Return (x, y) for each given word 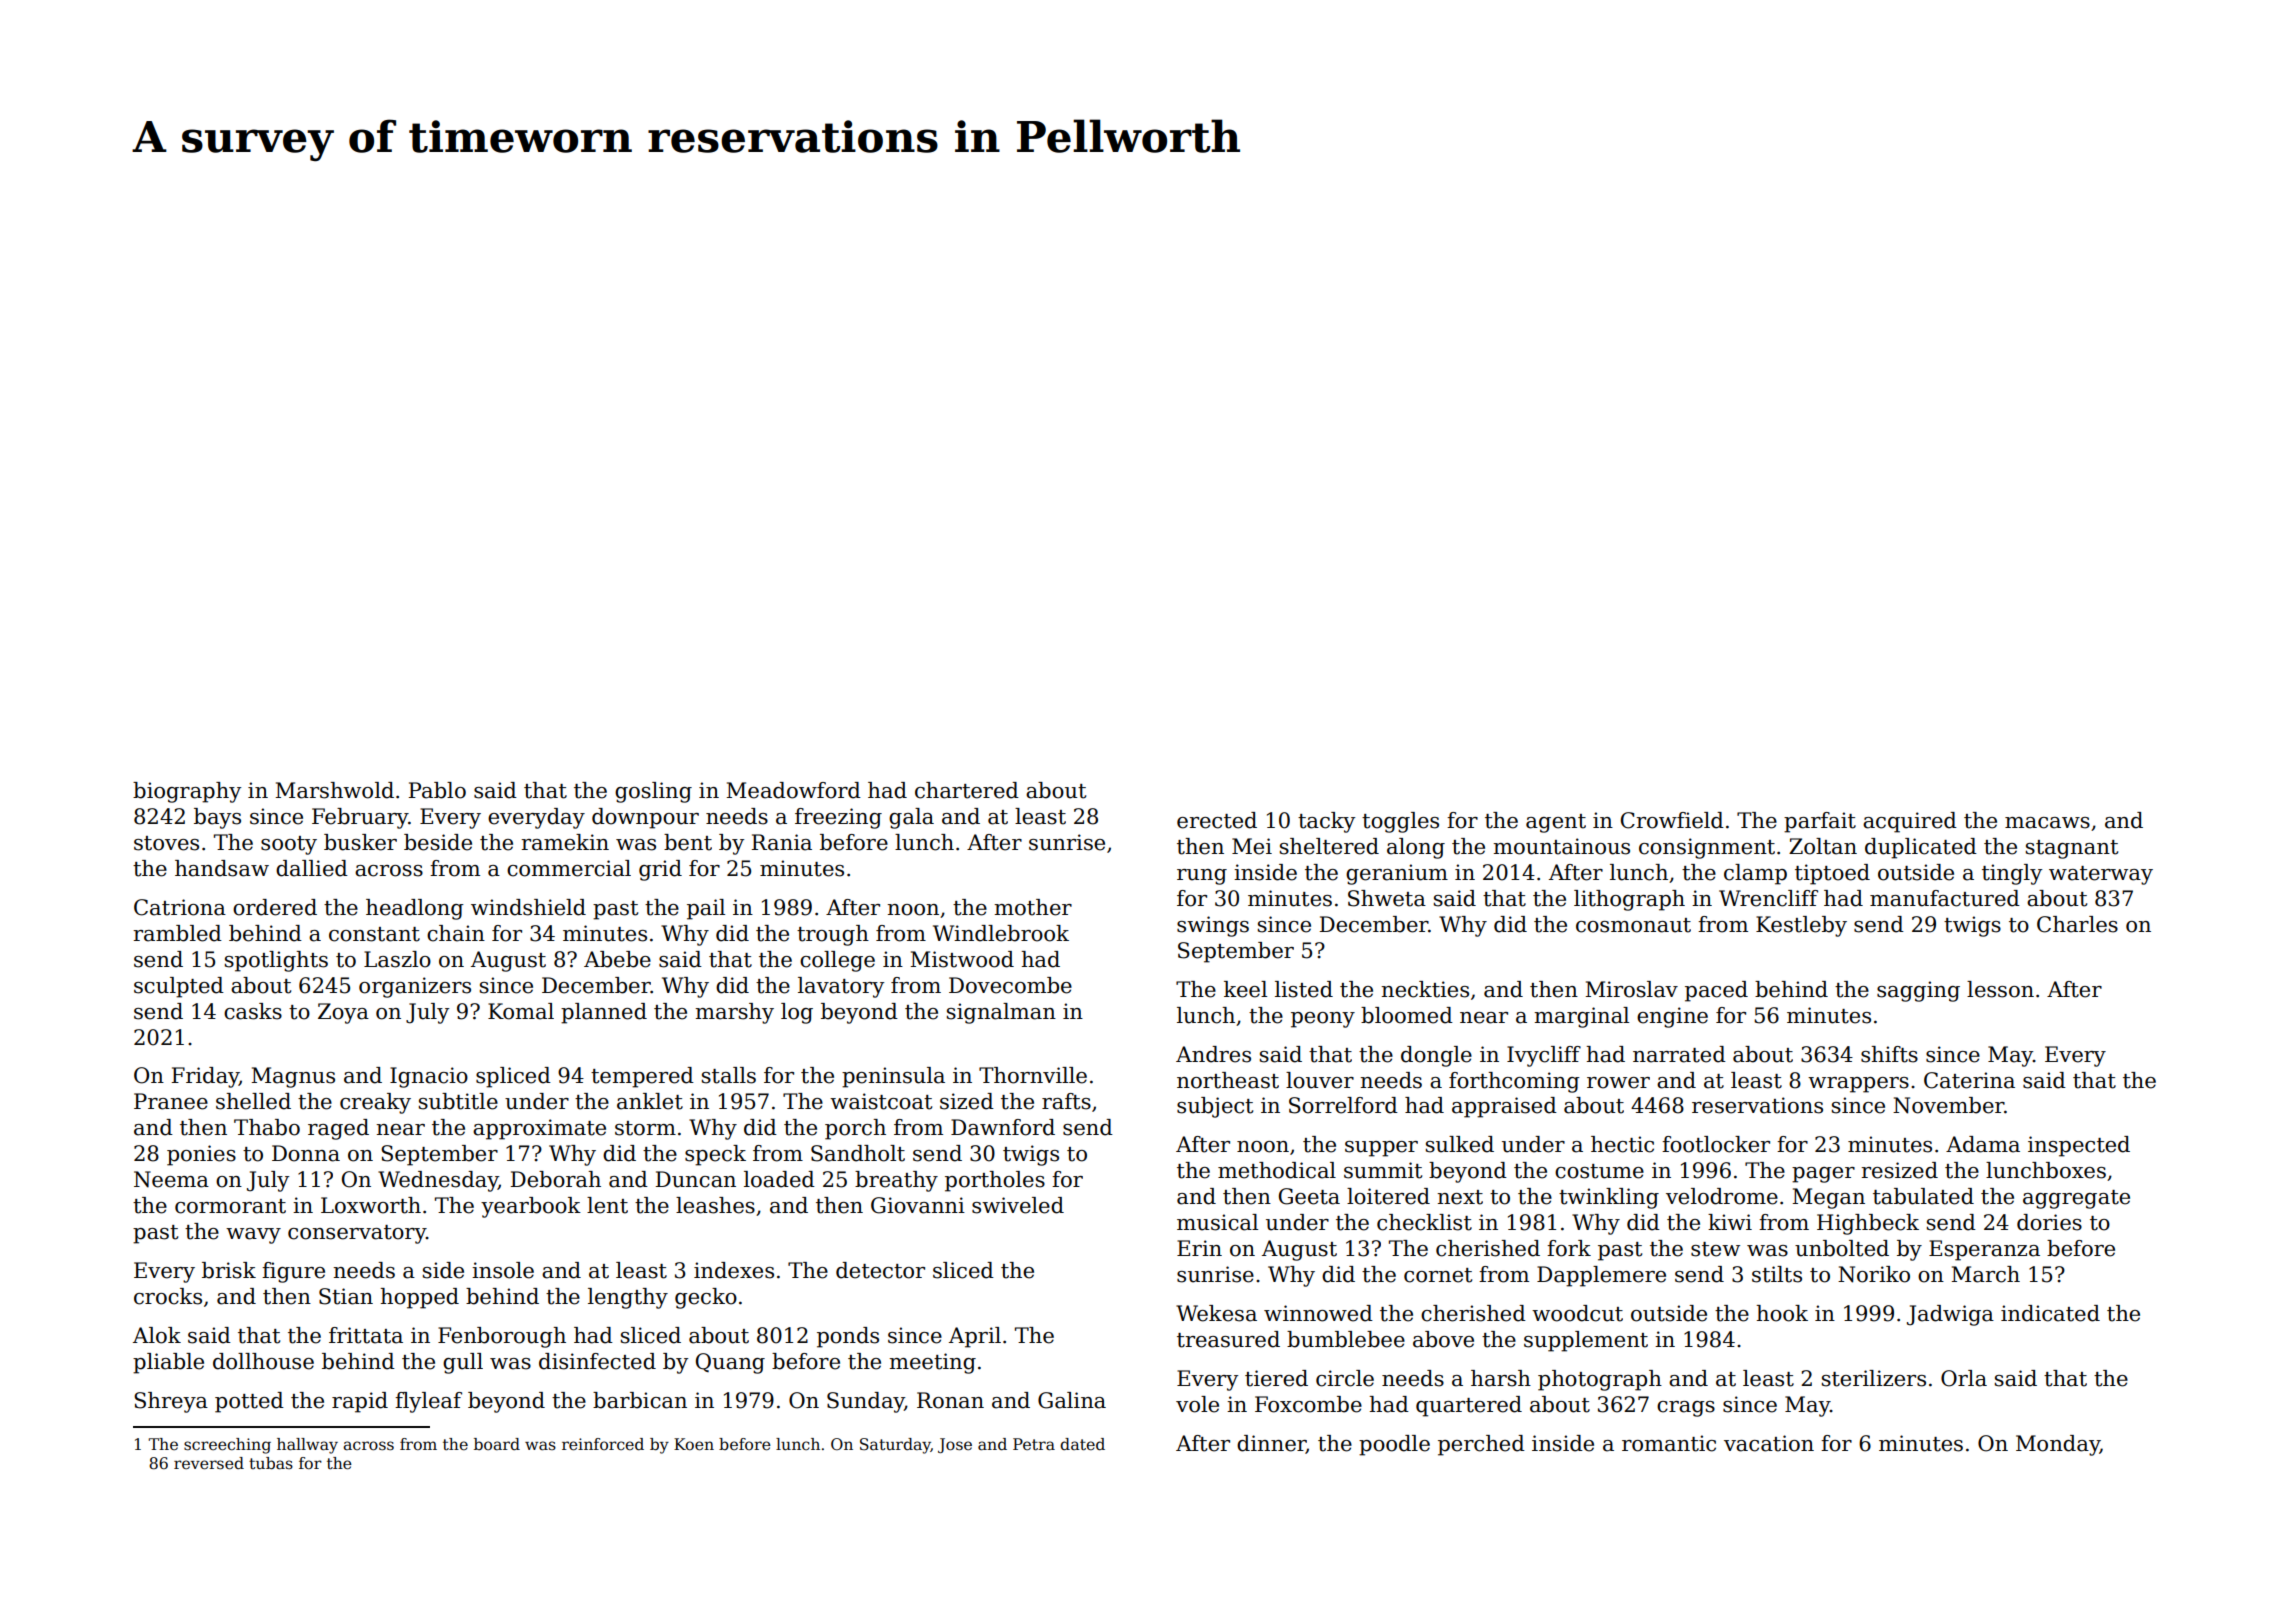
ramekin (565, 842)
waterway (2101, 875)
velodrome (1722, 1196)
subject (1215, 1107)
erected (1217, 820)
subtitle (458, 1101)
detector (880, 1270)
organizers (415, 987)
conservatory (357, 1234)
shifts (1889, 1054)
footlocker (1716, 1144)
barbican (640, 1400)
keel (1245, 989)
